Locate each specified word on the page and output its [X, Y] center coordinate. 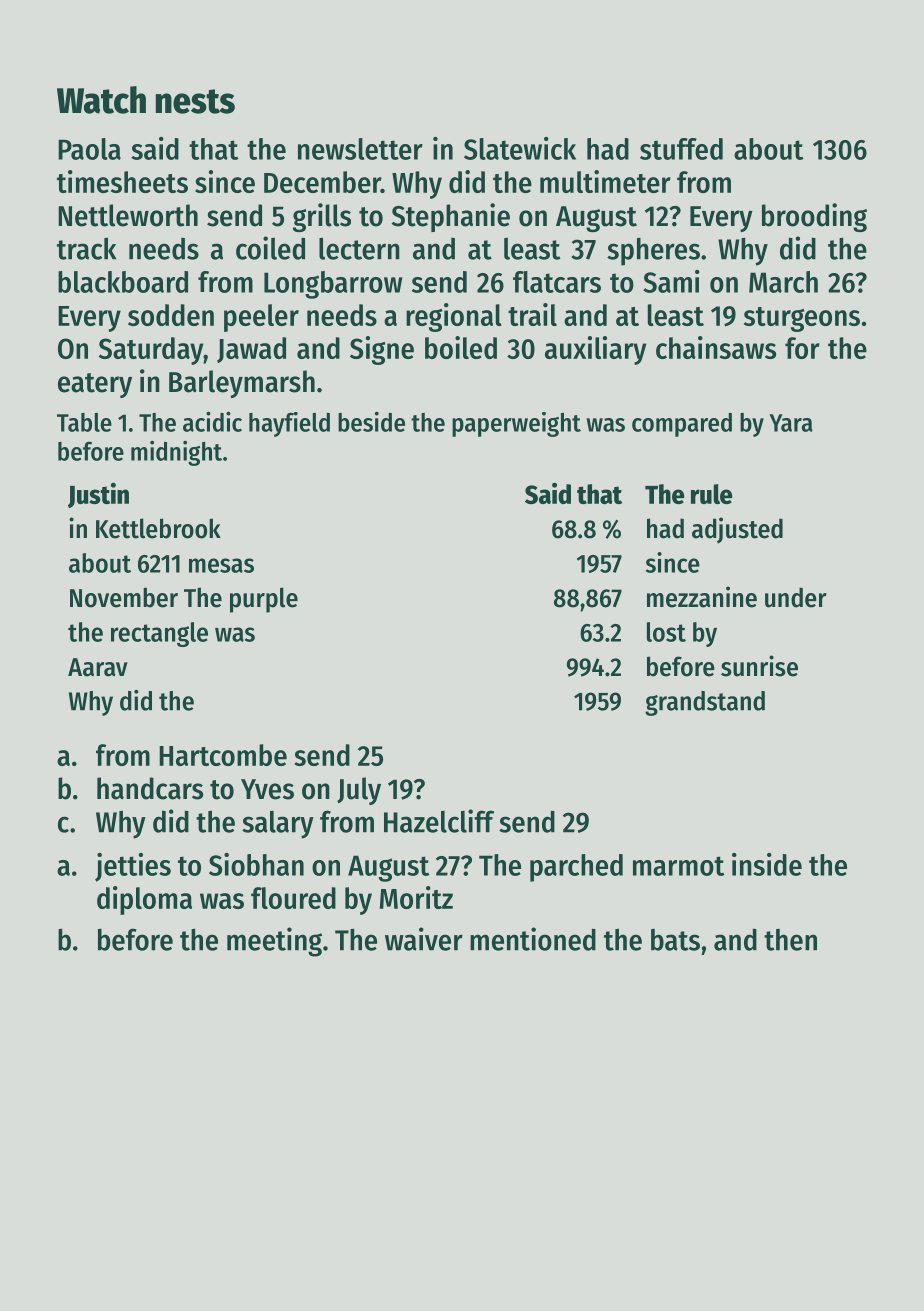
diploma [144, 900]
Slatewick [520, 148]
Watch [101, 100]
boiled [461, 347]
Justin [98, 495]
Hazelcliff [439, 821]
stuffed [681, 149]
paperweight [516, 424]
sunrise [759, 666]
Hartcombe [223, 755]
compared [682, 425]
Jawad [251, 350]
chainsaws [716, 347]
